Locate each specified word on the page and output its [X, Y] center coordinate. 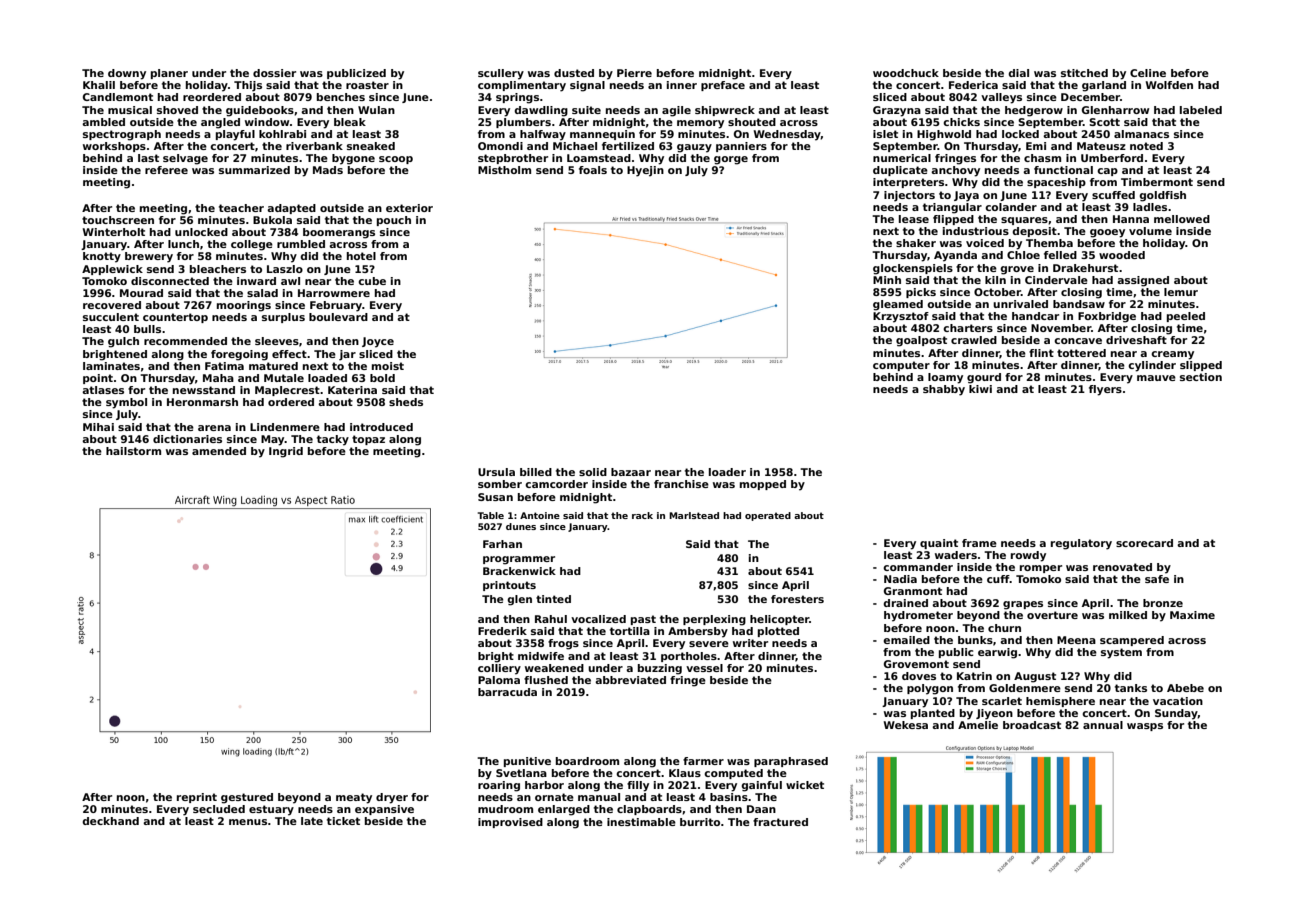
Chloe [1023, 255]
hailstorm [133, 451]
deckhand [110, 821]
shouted [752, 122]
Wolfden [1169, 85]
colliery [499, 669]
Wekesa [906, 725]
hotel [361, 256]
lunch [183, 244]
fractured [780, 822]
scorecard [1144, 543]
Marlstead [694, 515]
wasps [1145, 727]
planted [933, 714]
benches [341, 97]
